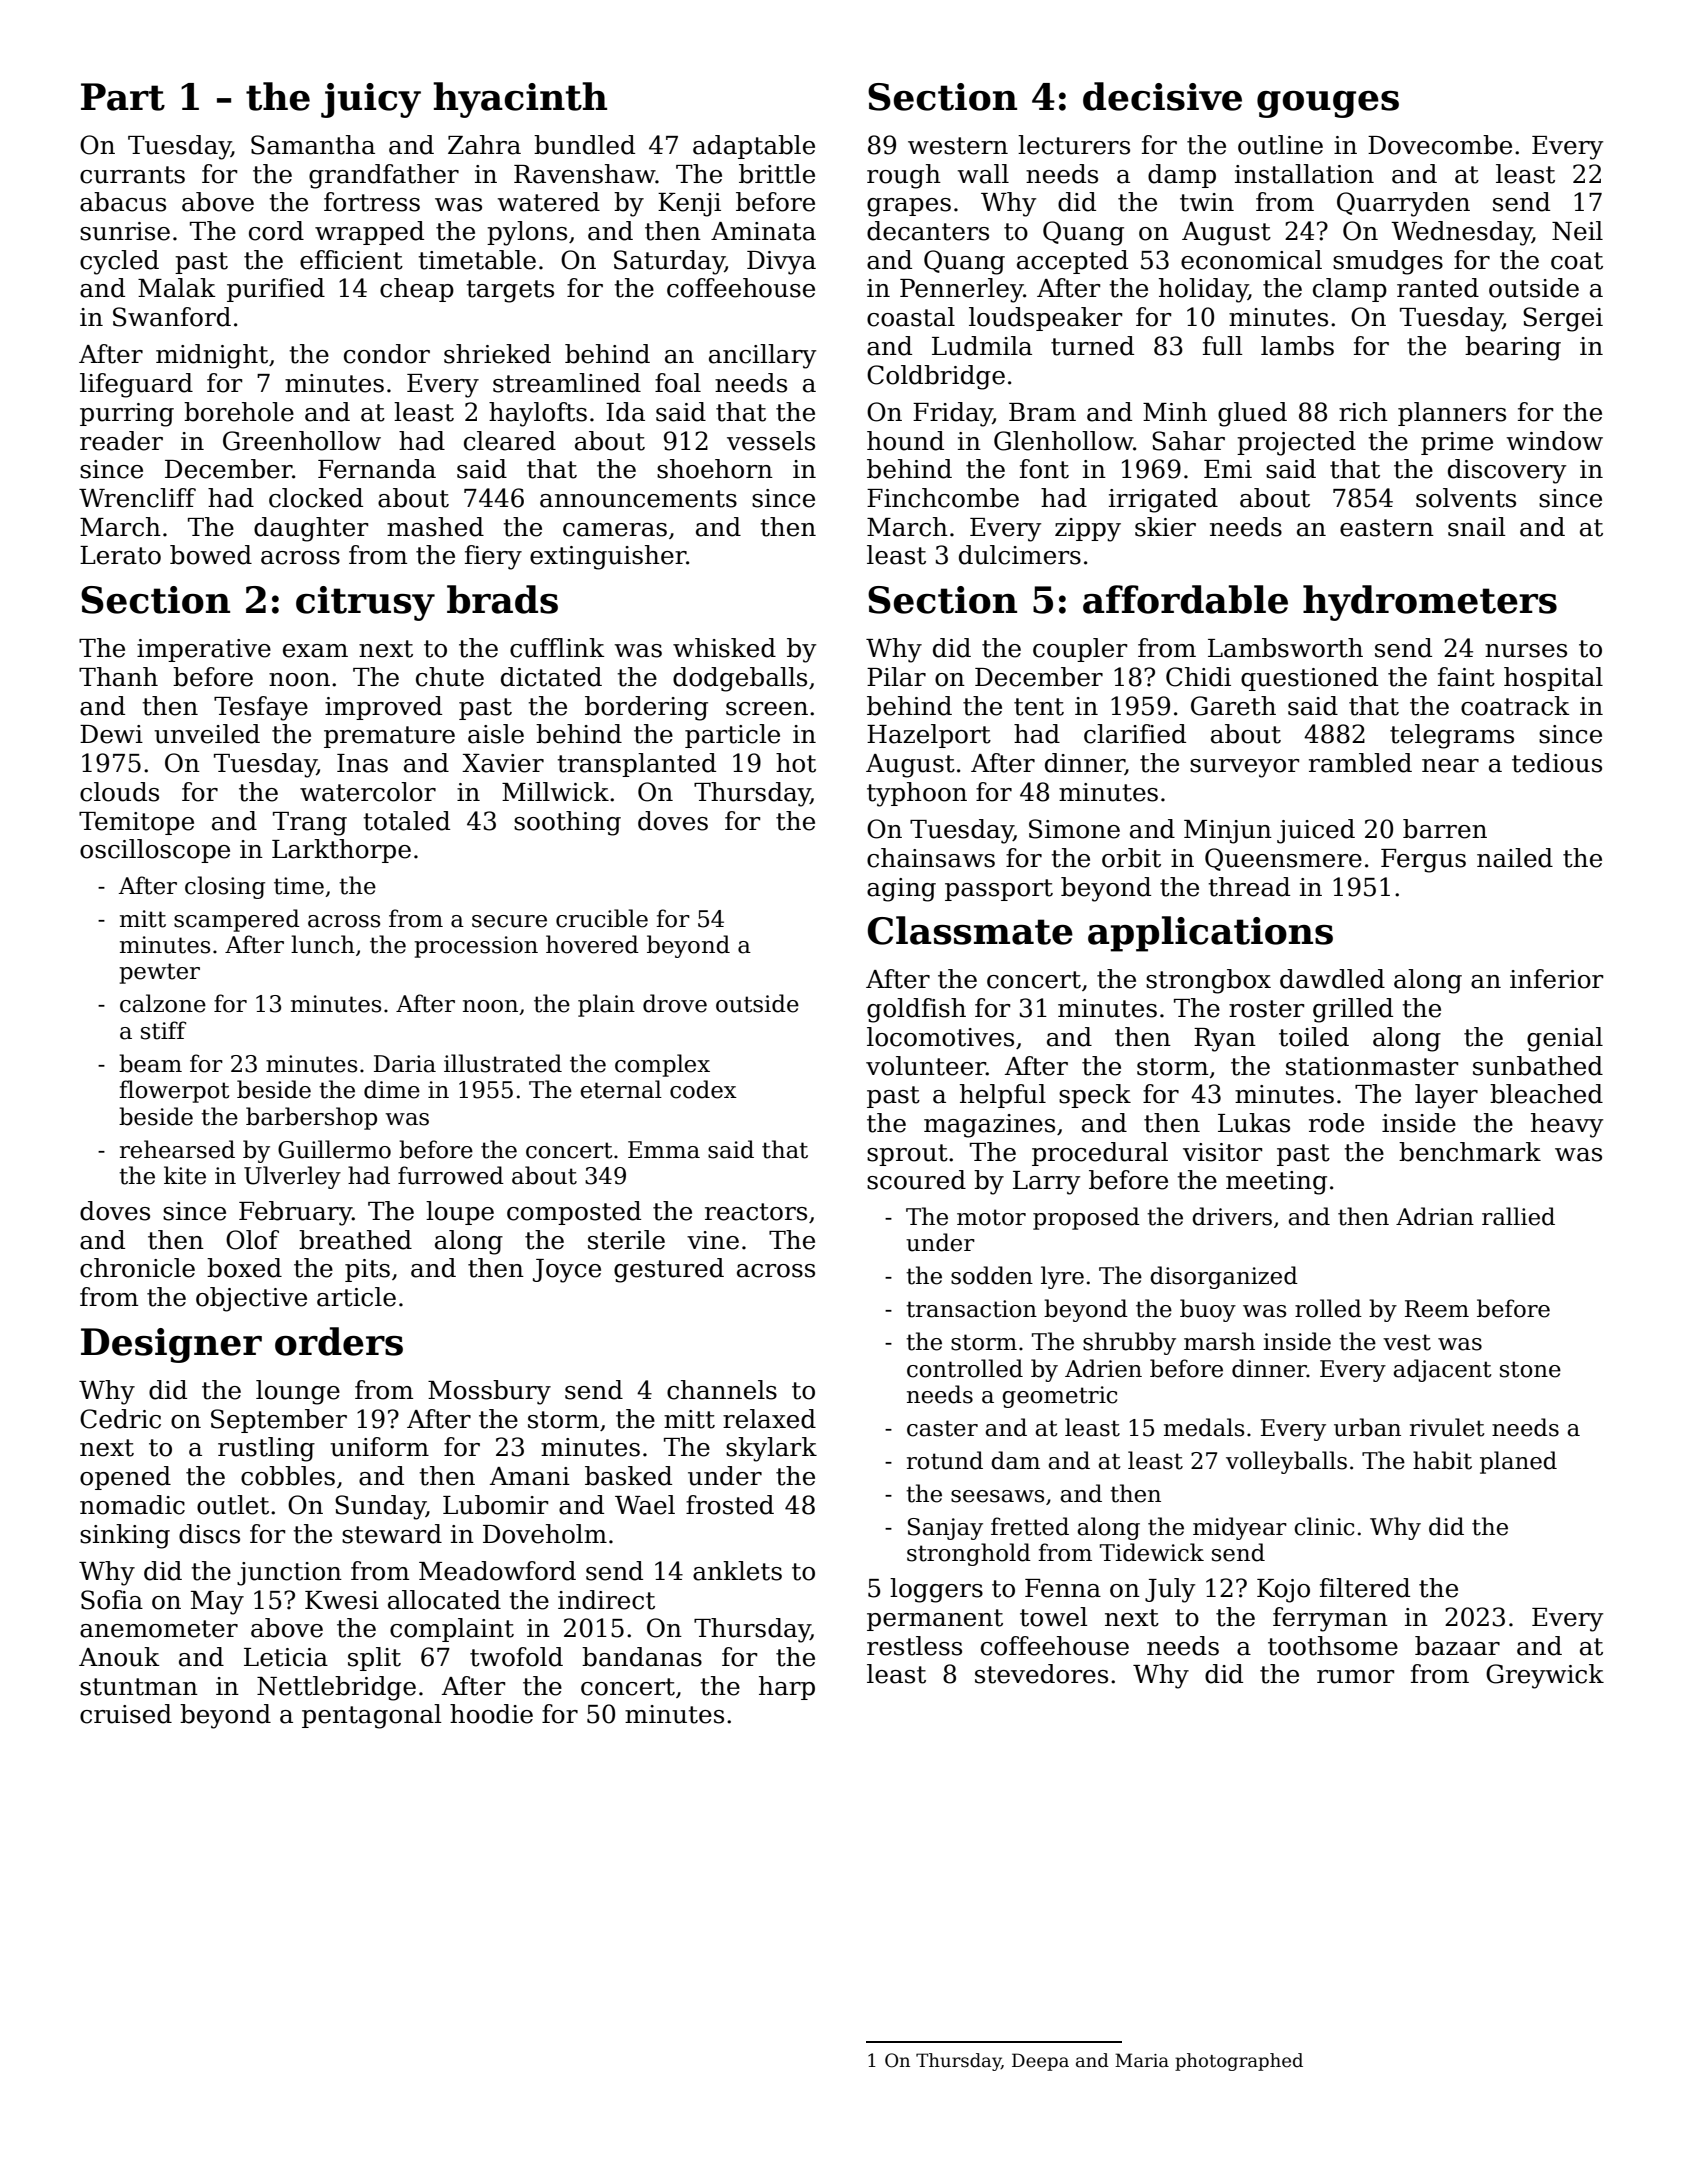  I want to click on nailed, so click(1515, 858).
